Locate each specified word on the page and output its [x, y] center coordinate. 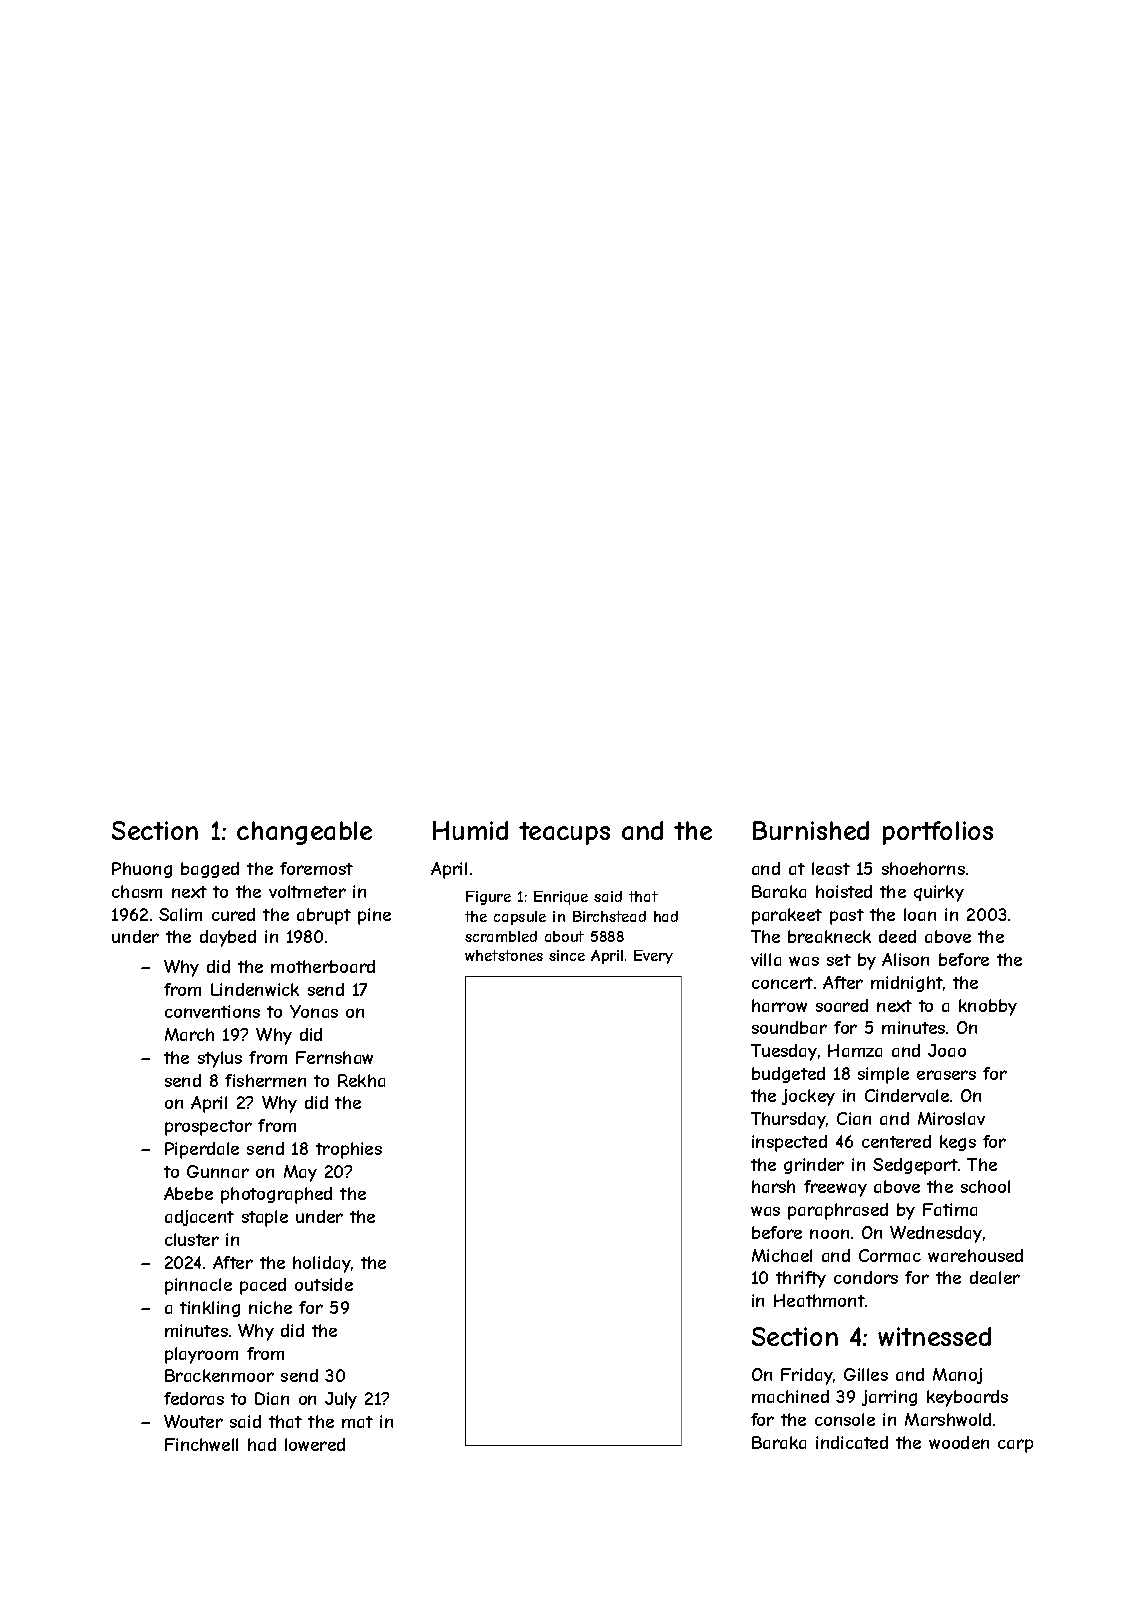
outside [324, 1284]
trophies [349, 1150]
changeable [304, 833]
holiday [322, 1264]
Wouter [193, 1421]
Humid [470, 830]
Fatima [950, 1209]
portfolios [938, 833]
